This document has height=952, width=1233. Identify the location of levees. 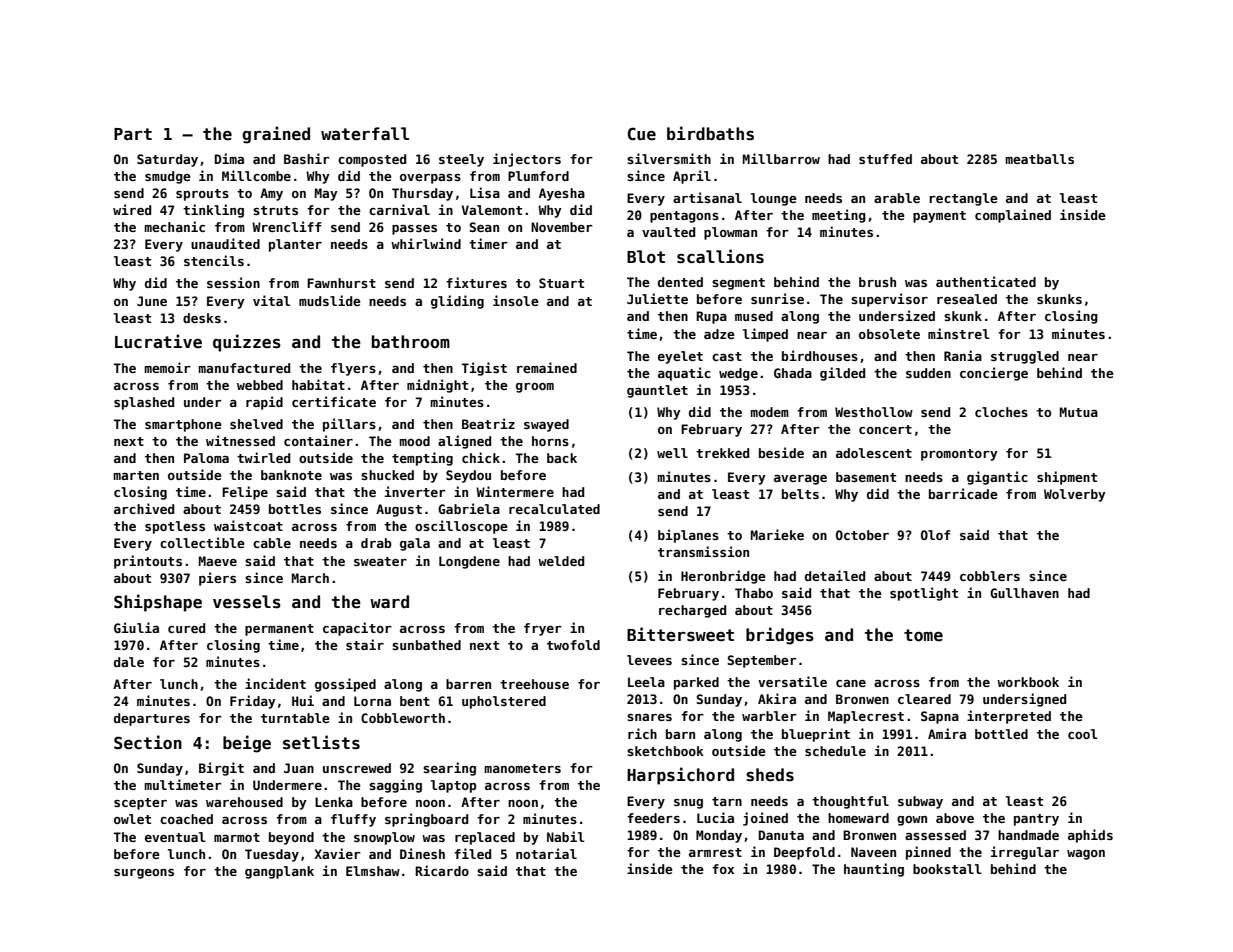
(649, 660).
